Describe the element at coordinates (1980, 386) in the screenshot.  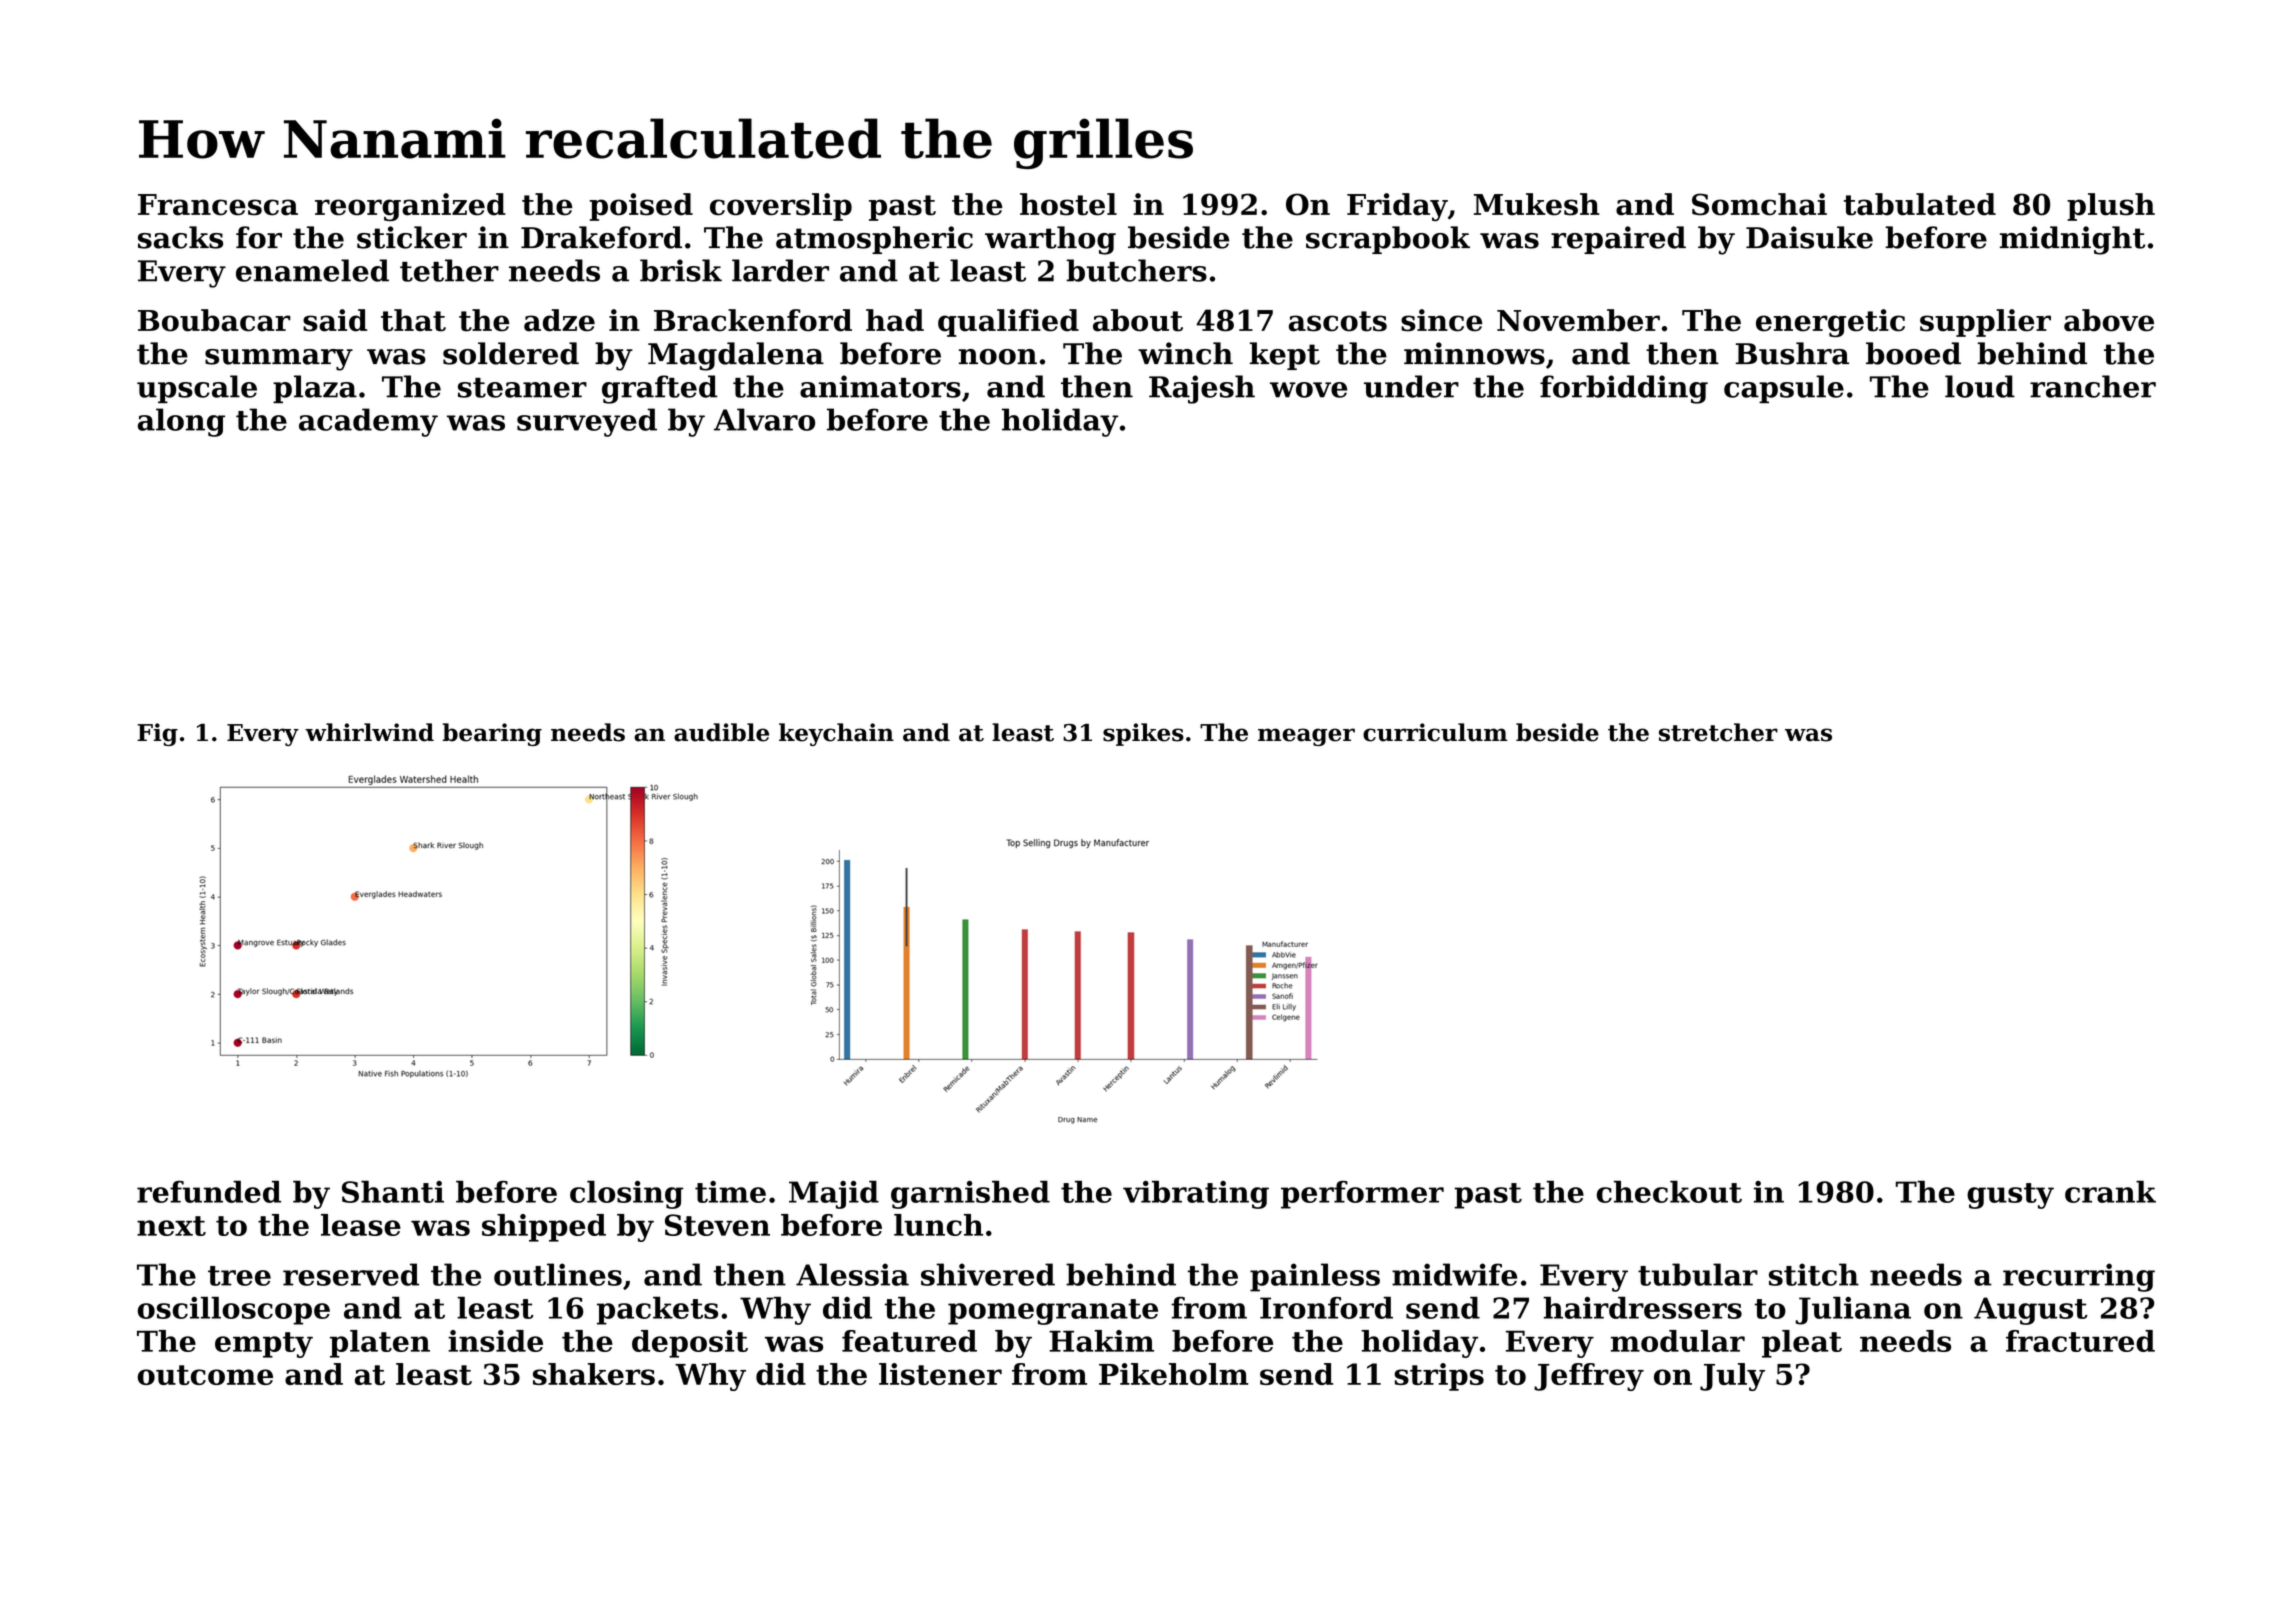
I see `loud` at that location.
